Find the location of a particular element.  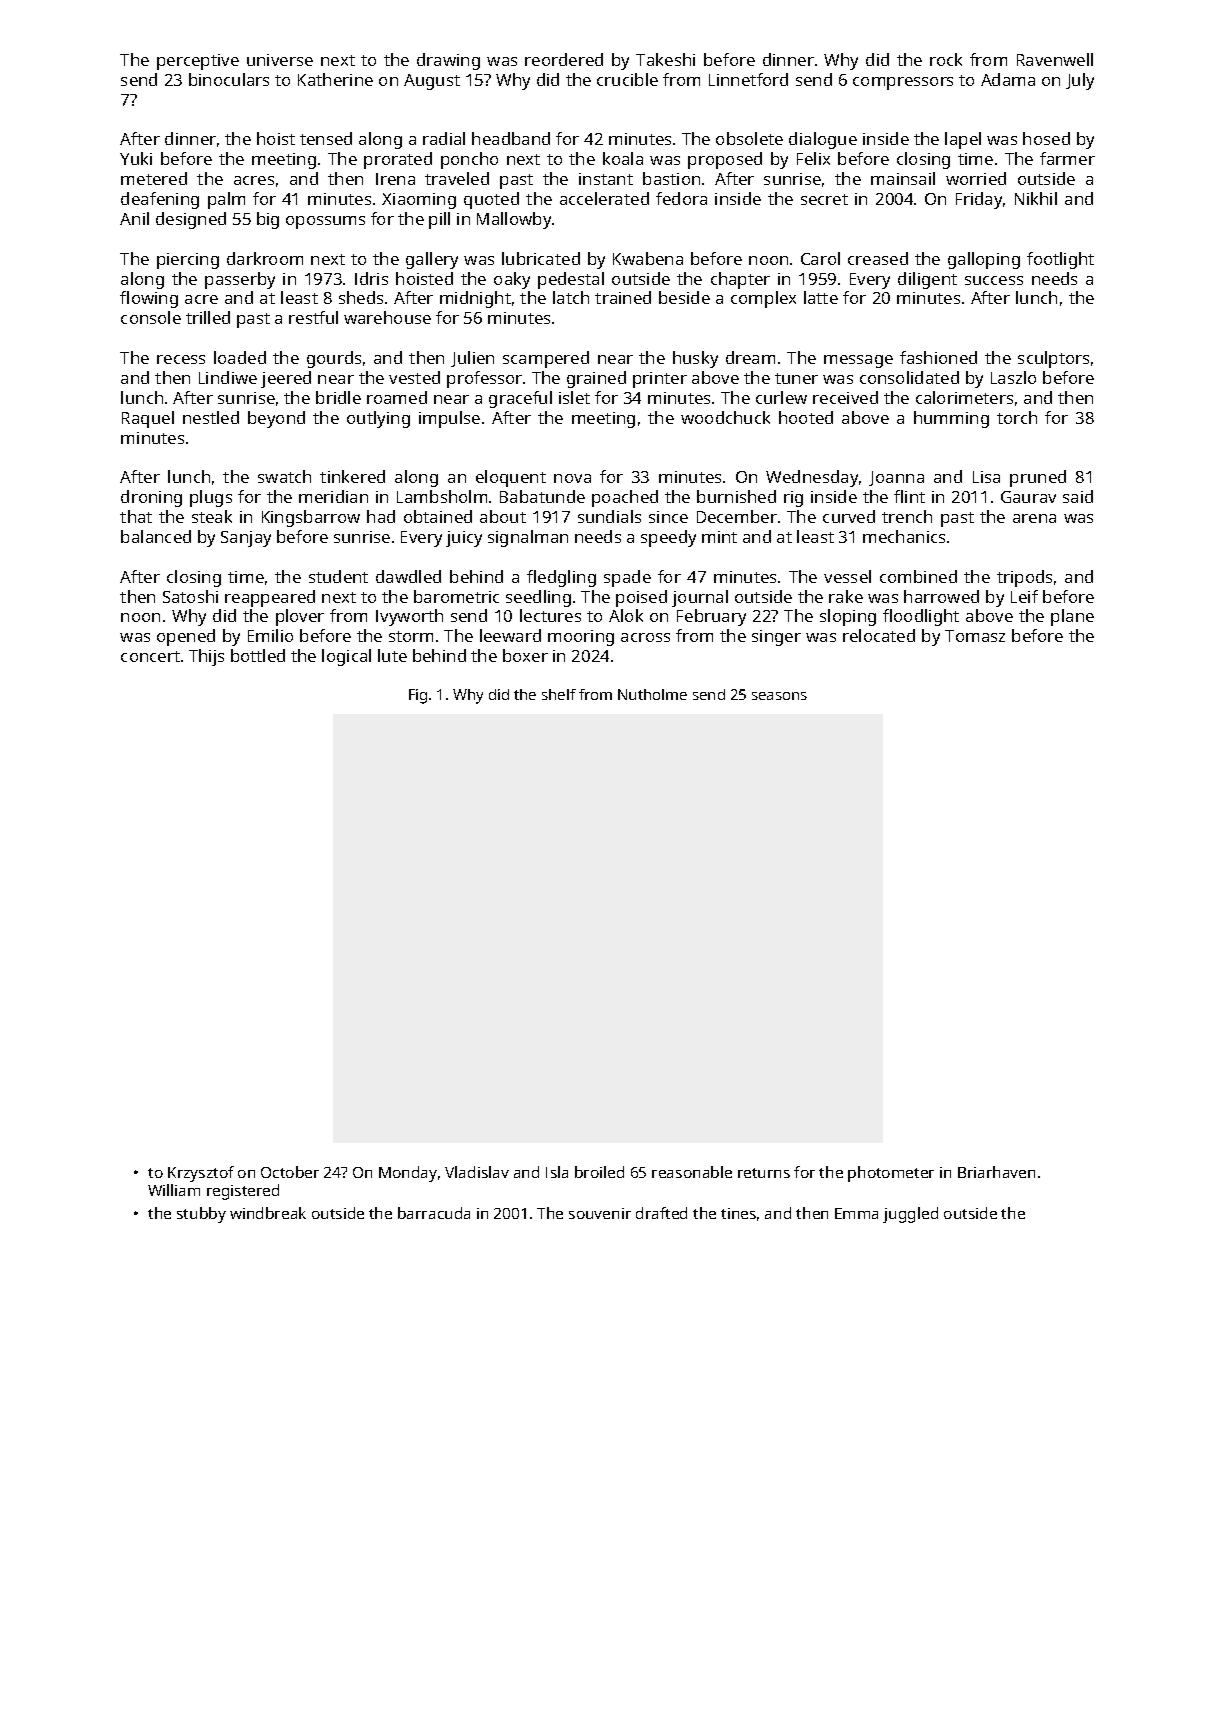

proposed is located at coordinates (725, 160).
